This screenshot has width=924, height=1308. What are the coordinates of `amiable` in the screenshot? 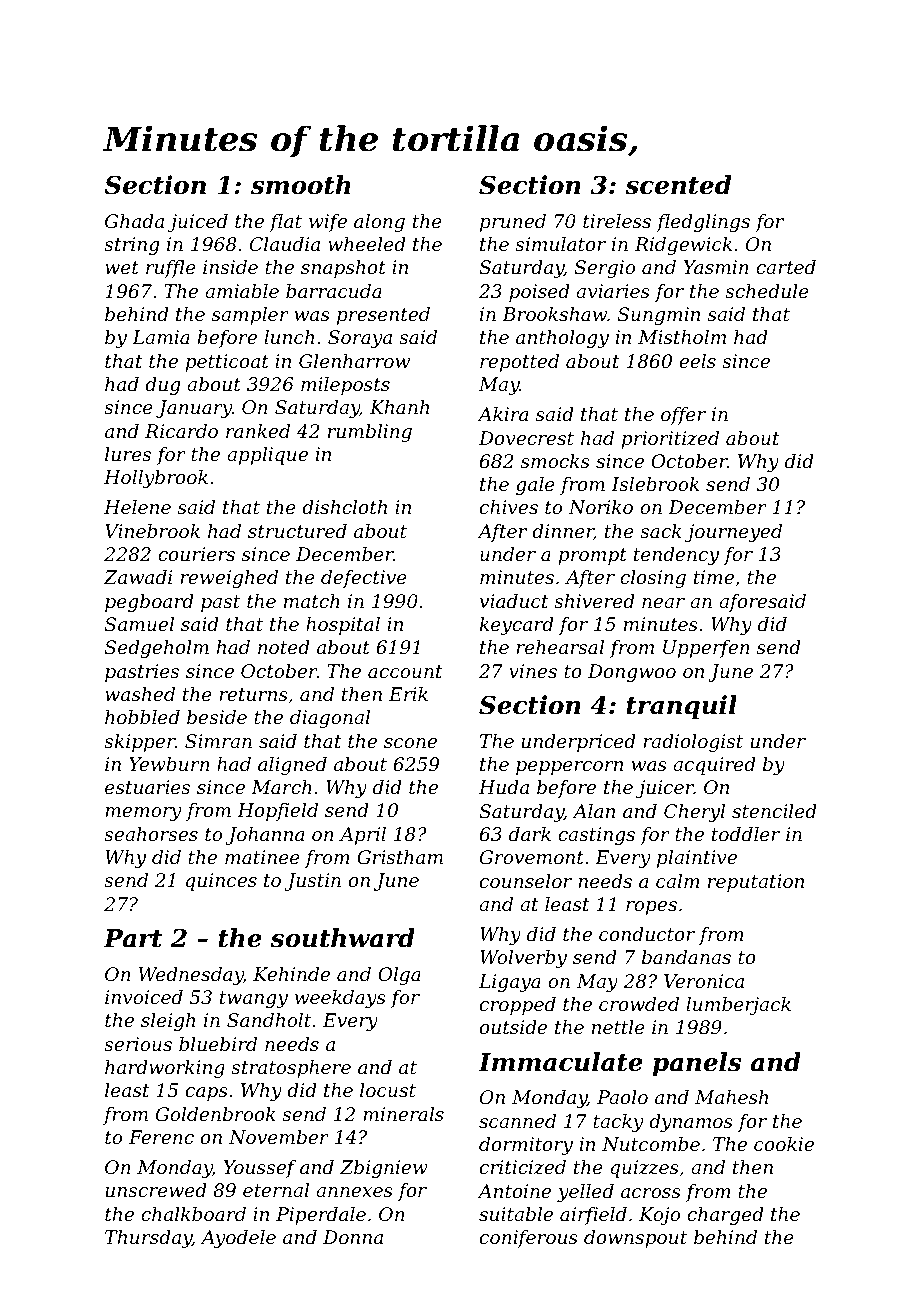 It's located at (242, 291).
